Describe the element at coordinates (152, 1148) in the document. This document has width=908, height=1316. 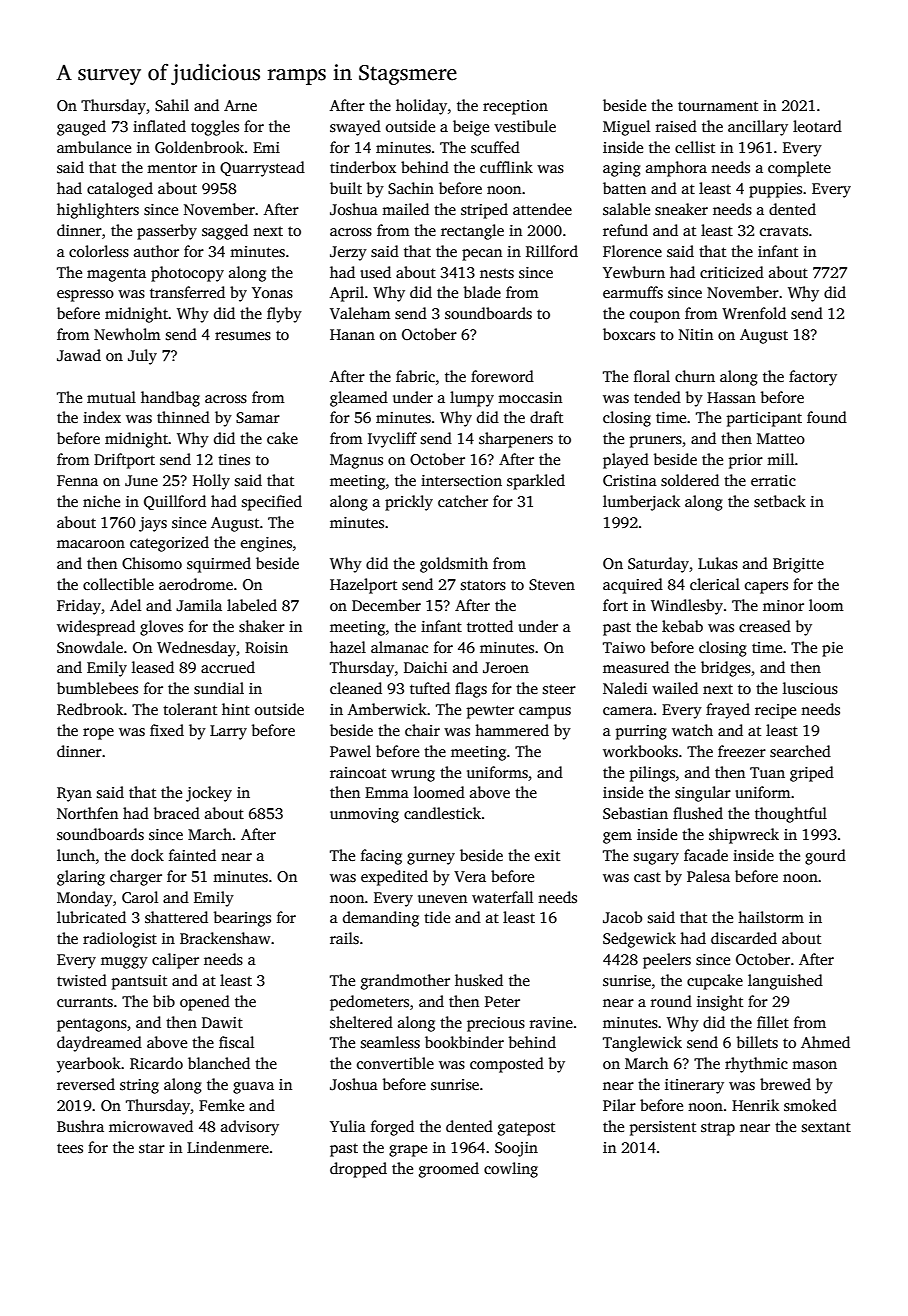
I see `star` at that location.
